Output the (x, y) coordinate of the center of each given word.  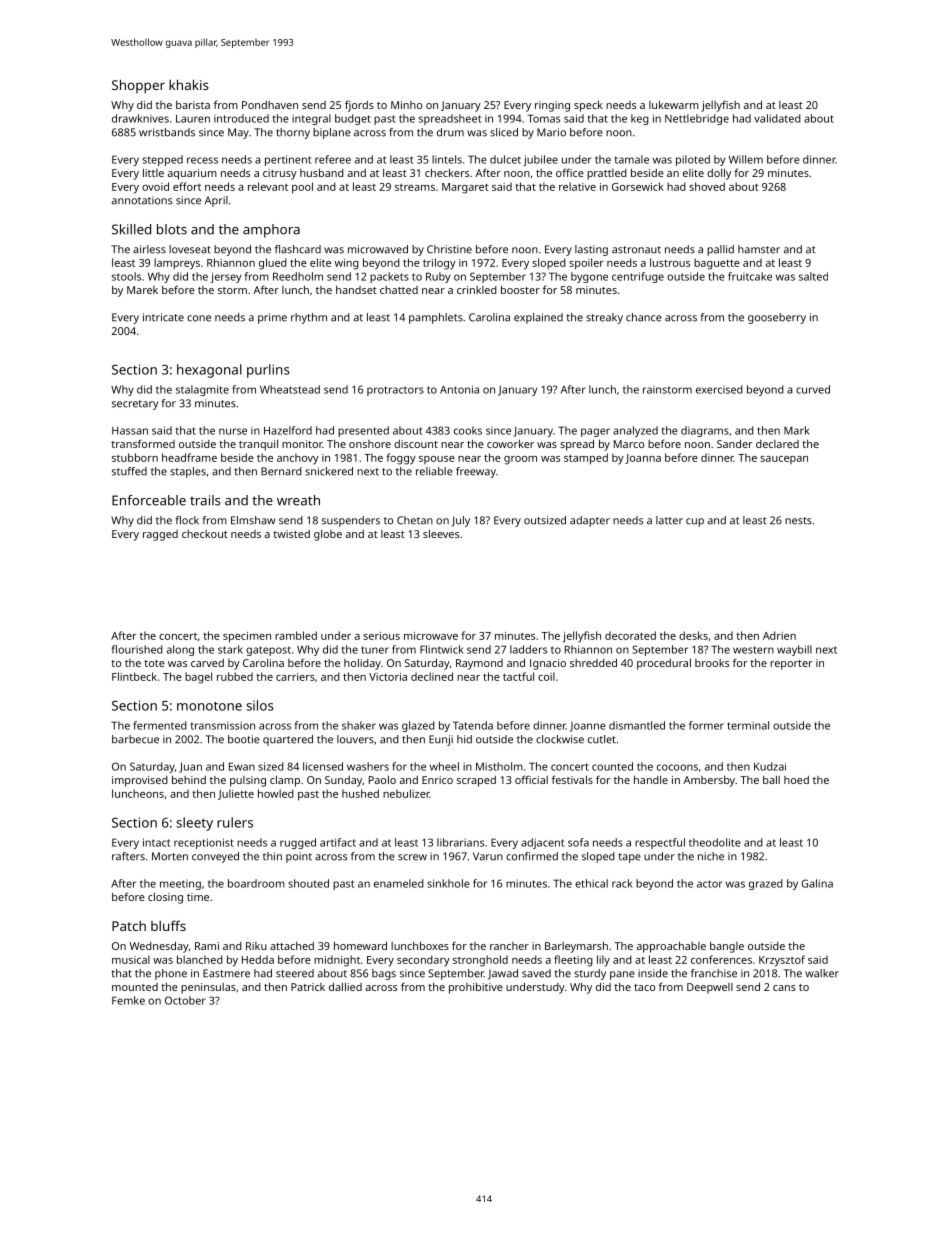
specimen (247, 637)
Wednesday (159, 947)
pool (302, 188)
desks (693, 635)
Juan (190, 767)
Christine (449, 249)
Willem (746, 159)
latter (669, 520)
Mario (551, 132)
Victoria (388, 677)
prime (272, 318)
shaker (359, 725)
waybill (794, 650)
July (460, 521)
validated (777, 118)
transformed (143, 443)
